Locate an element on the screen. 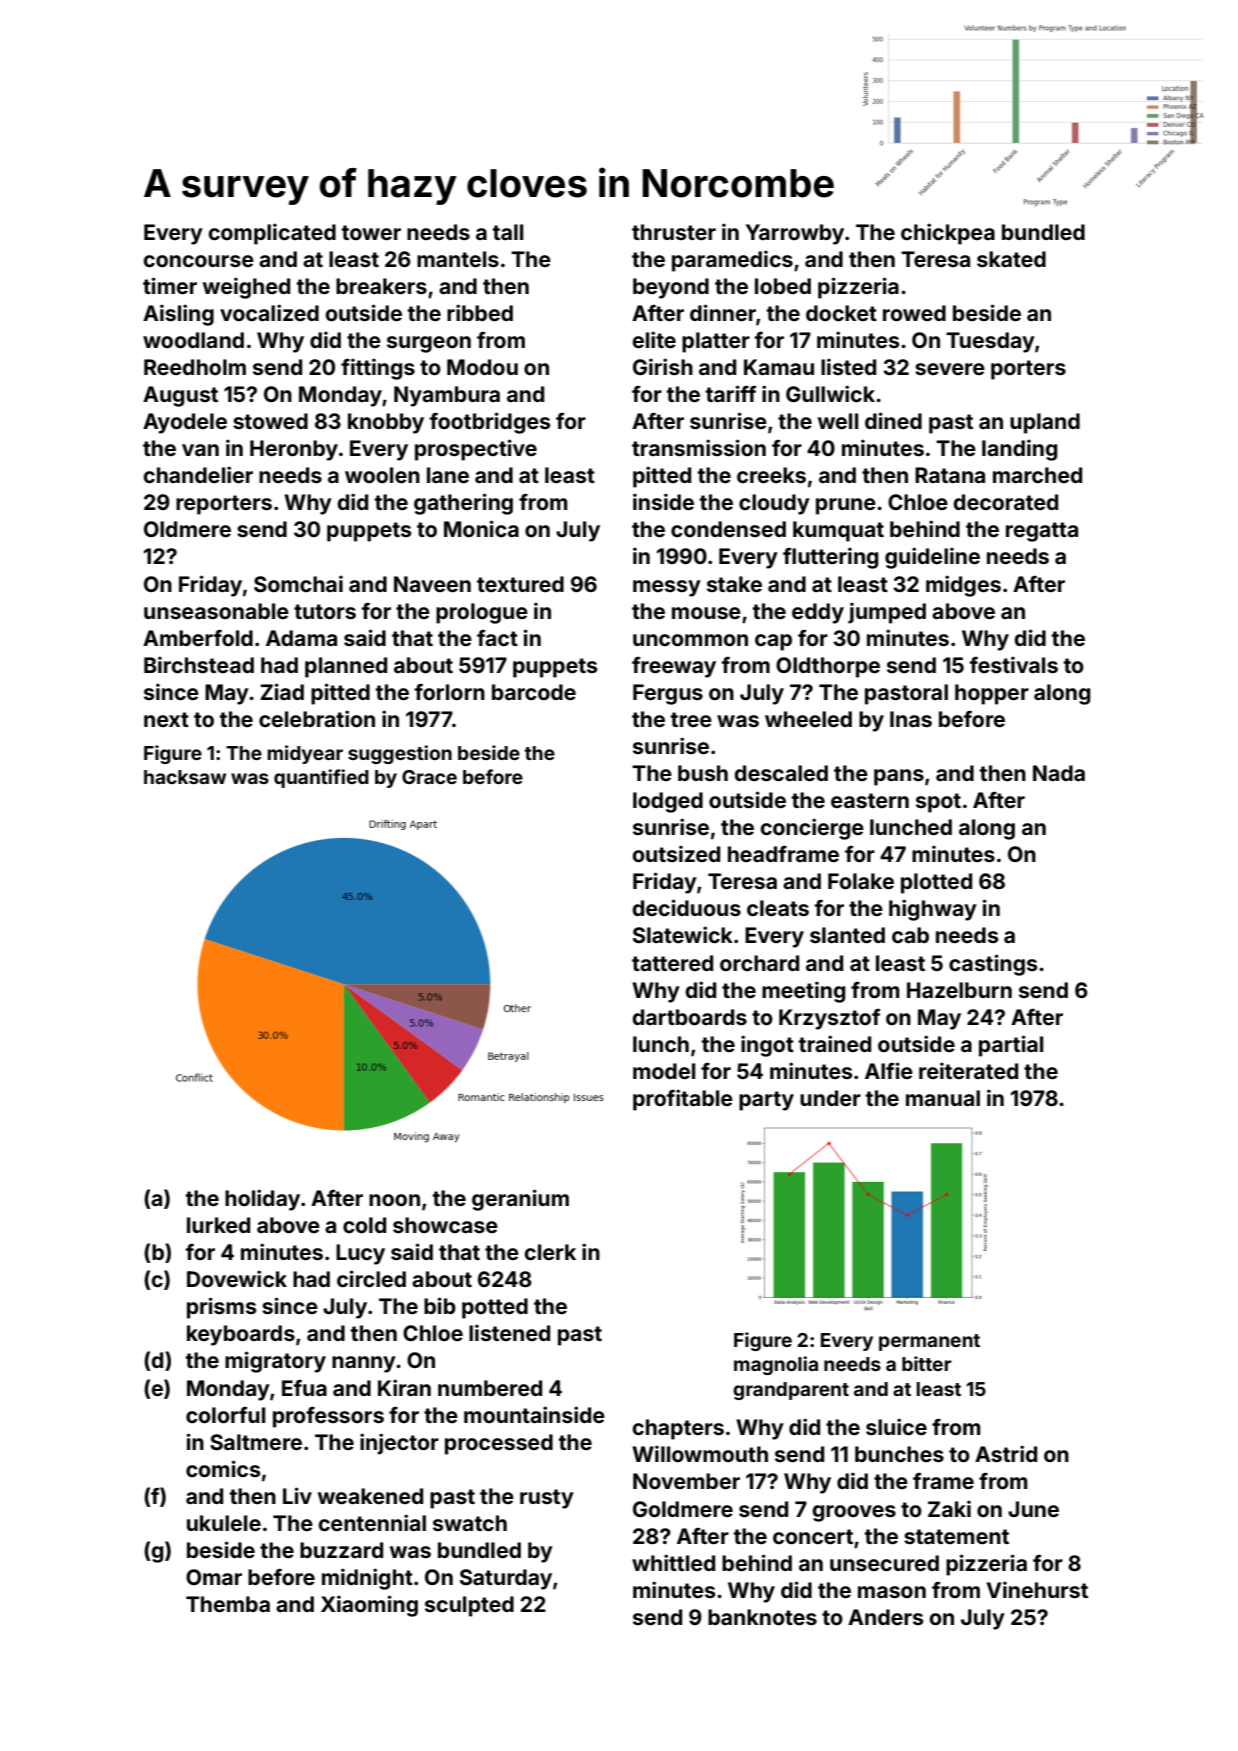 This screenshot has width=1238, height=1751. holiday is located at coordinates (262, 1200).
